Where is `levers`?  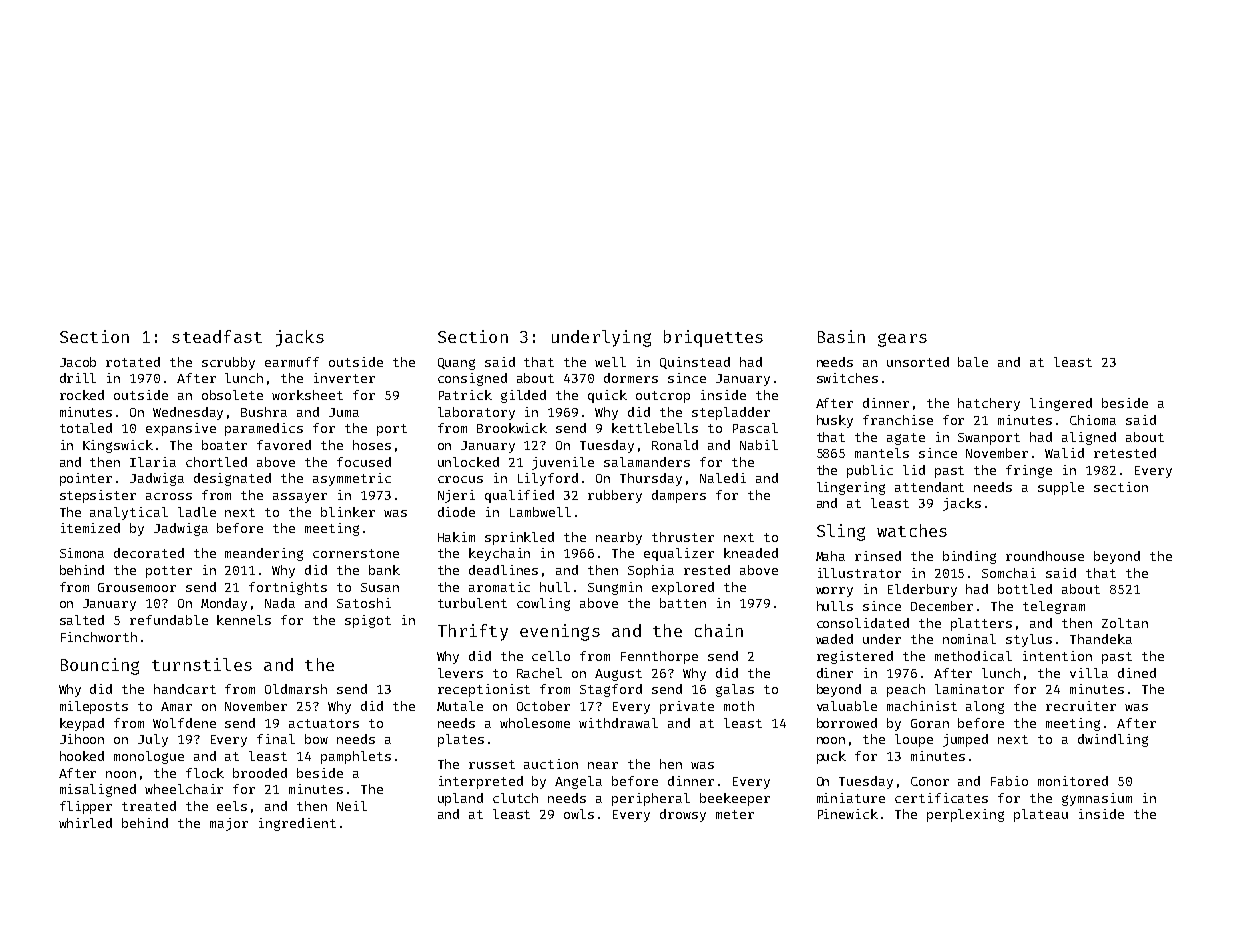 levers is located at coordinates (460, 673).
